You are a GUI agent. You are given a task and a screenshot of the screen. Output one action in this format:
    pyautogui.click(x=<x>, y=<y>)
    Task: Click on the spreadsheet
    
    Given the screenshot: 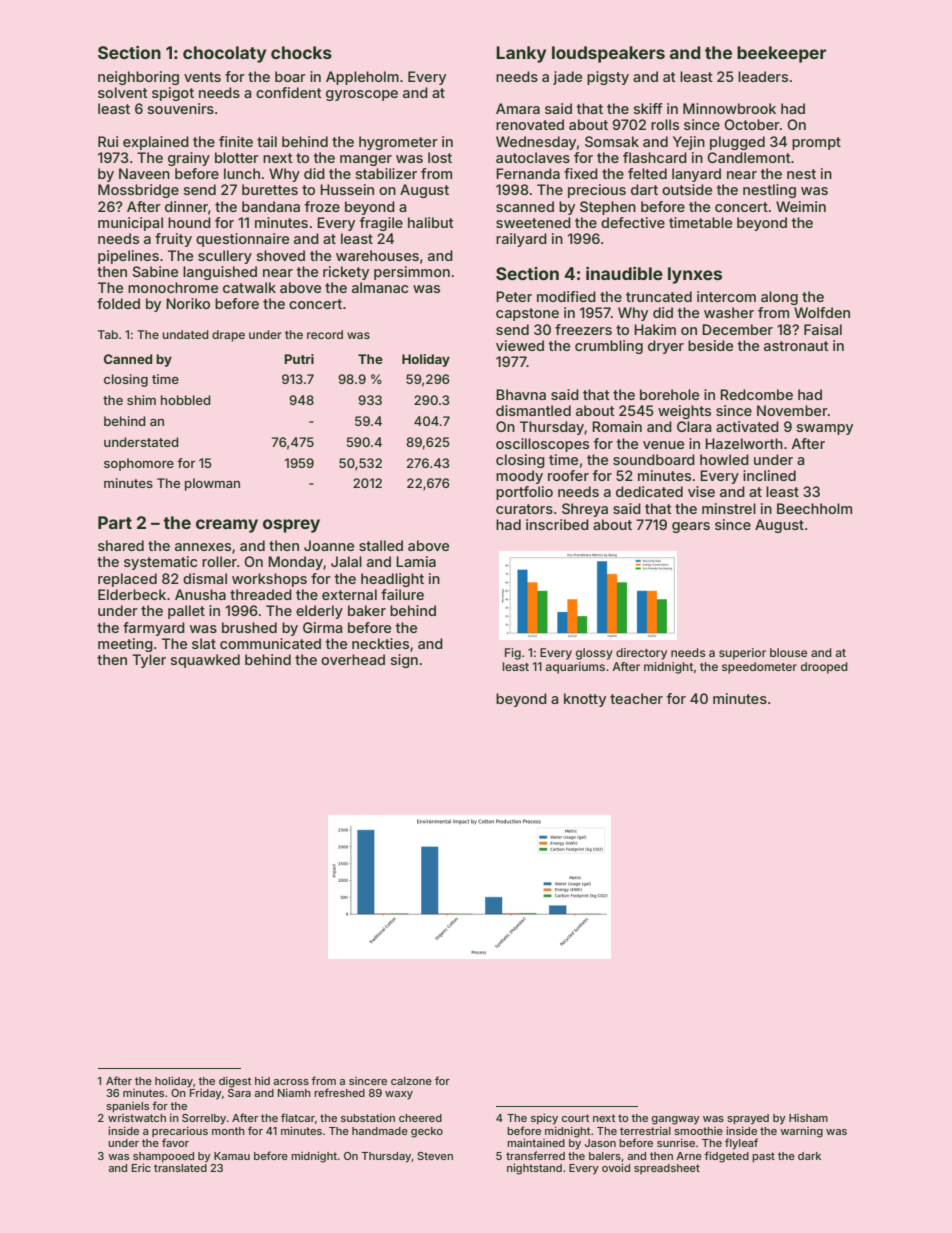 What is the action you would take?
    pyautogui.click(x=667, y=1169)
